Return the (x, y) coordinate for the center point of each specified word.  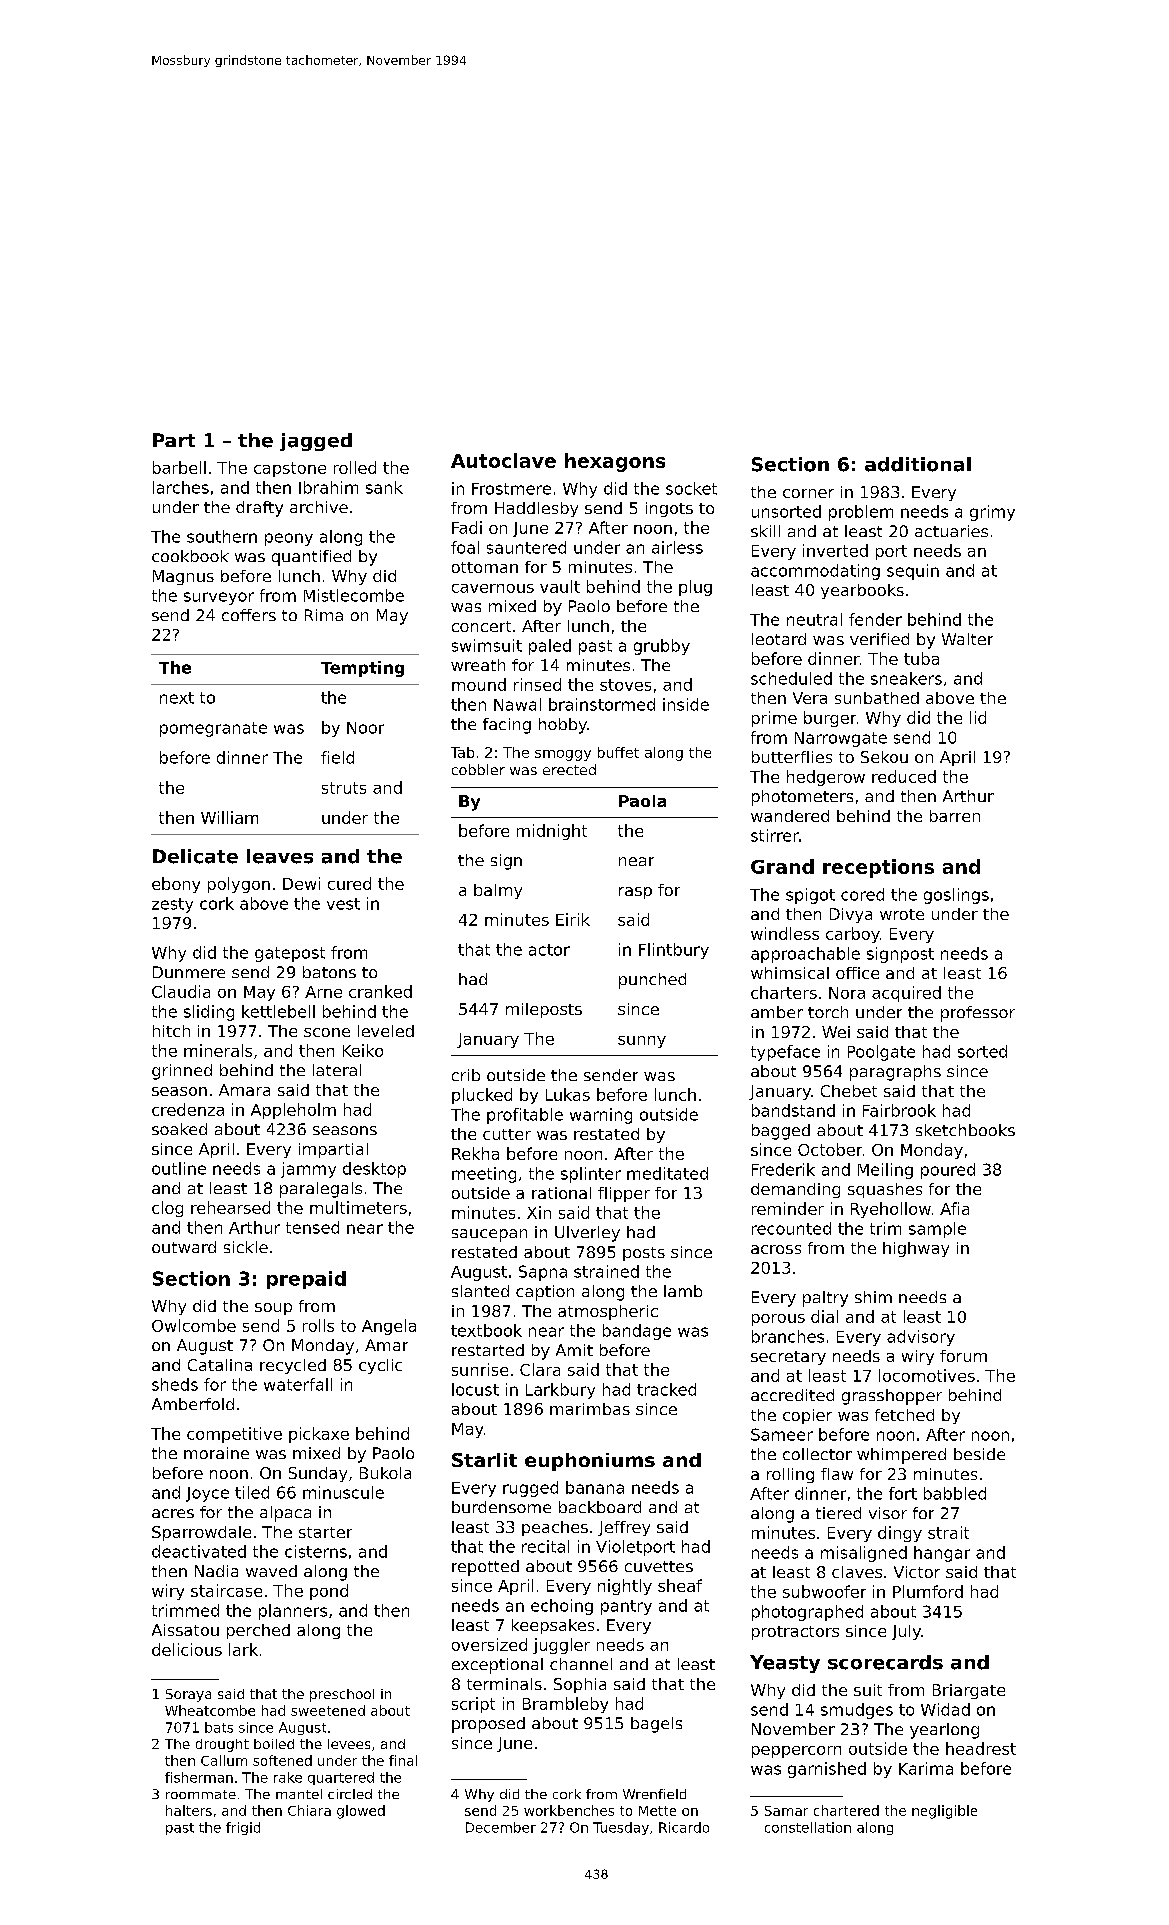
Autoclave (503, 460)
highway (916, 1249)
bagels (656, 1725)
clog (167, 1209)
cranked (380, 991)
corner (808, 493)
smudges (857, 1711)
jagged (316, 442)
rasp (635, 893)
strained (606, 1271)
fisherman (199, 1777)
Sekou (884, 757)
